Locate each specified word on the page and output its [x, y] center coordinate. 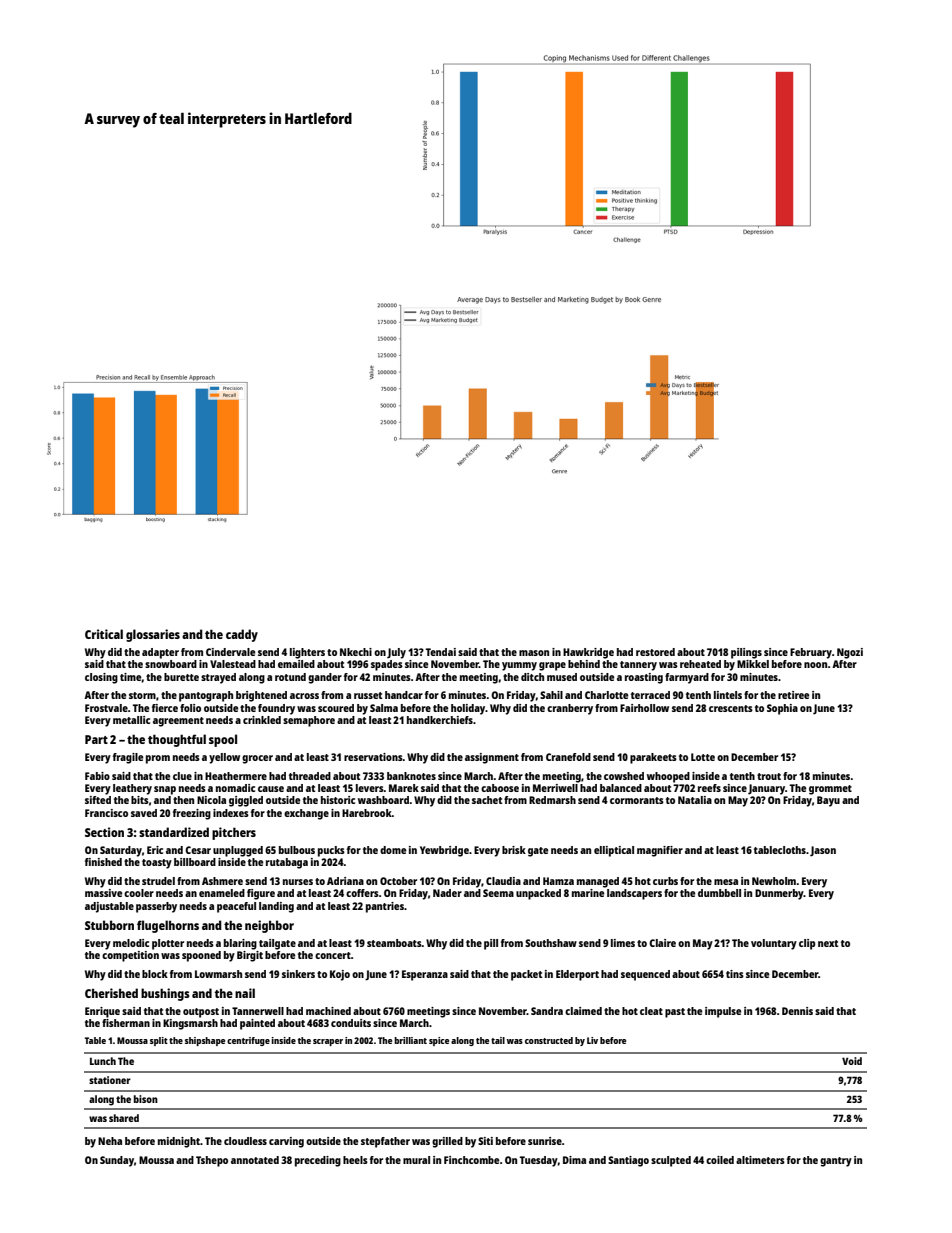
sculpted [671, 1161]
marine [588, 893]
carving [286, 1142]
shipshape [205, 1041]
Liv [592, 1040]
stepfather [385, 1142]
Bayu [828, 801]
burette [181, 677]
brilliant [410, 1040]
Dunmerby [779, 894]
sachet [487, 800]
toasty [157, 864]
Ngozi [850, 653]
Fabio [97, 776]
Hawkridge [588, 653]
